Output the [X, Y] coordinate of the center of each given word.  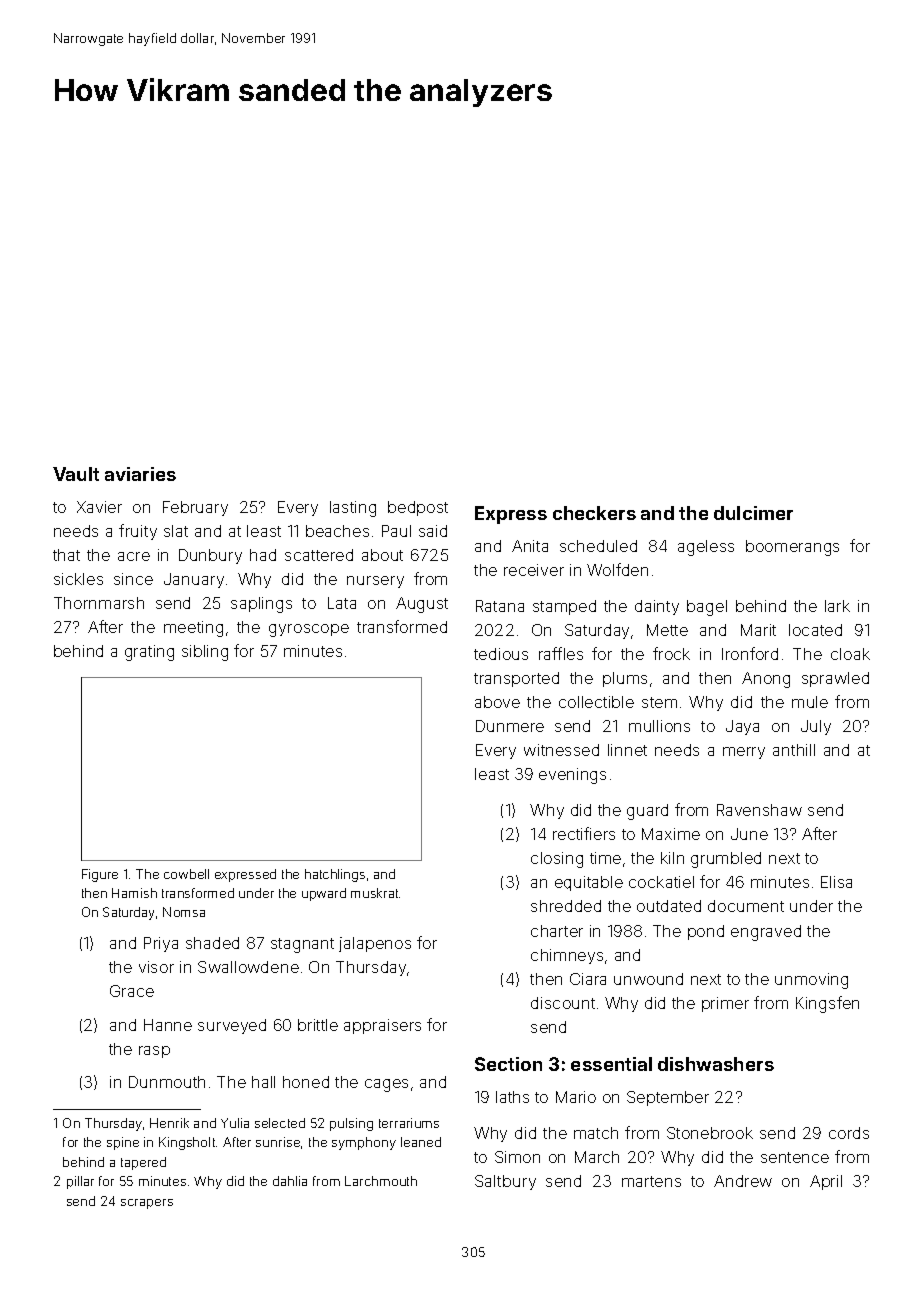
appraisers [382, 1026]
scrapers [147, 1204]
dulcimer [753, 513]
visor [156, 967]
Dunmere [510, 726]
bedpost [418, 508]
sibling [205, 653]
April [826, 1182]
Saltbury [505, 1182]
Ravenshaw [759, 810]
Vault [76, 474]
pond [706, 932]
